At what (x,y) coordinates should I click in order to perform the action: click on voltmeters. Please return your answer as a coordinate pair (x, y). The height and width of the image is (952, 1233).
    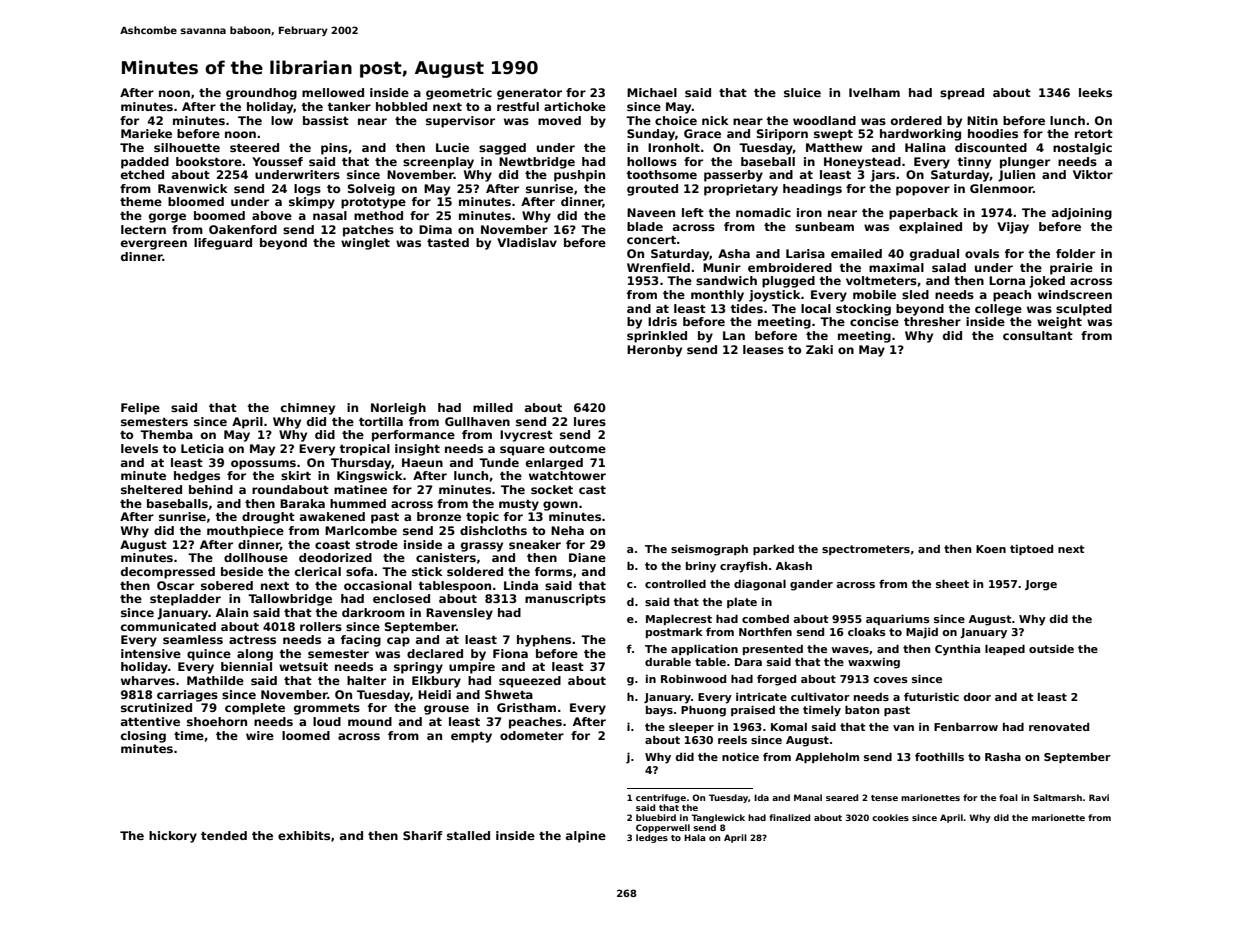
    Looking at the image, I should click on (881, 280).
